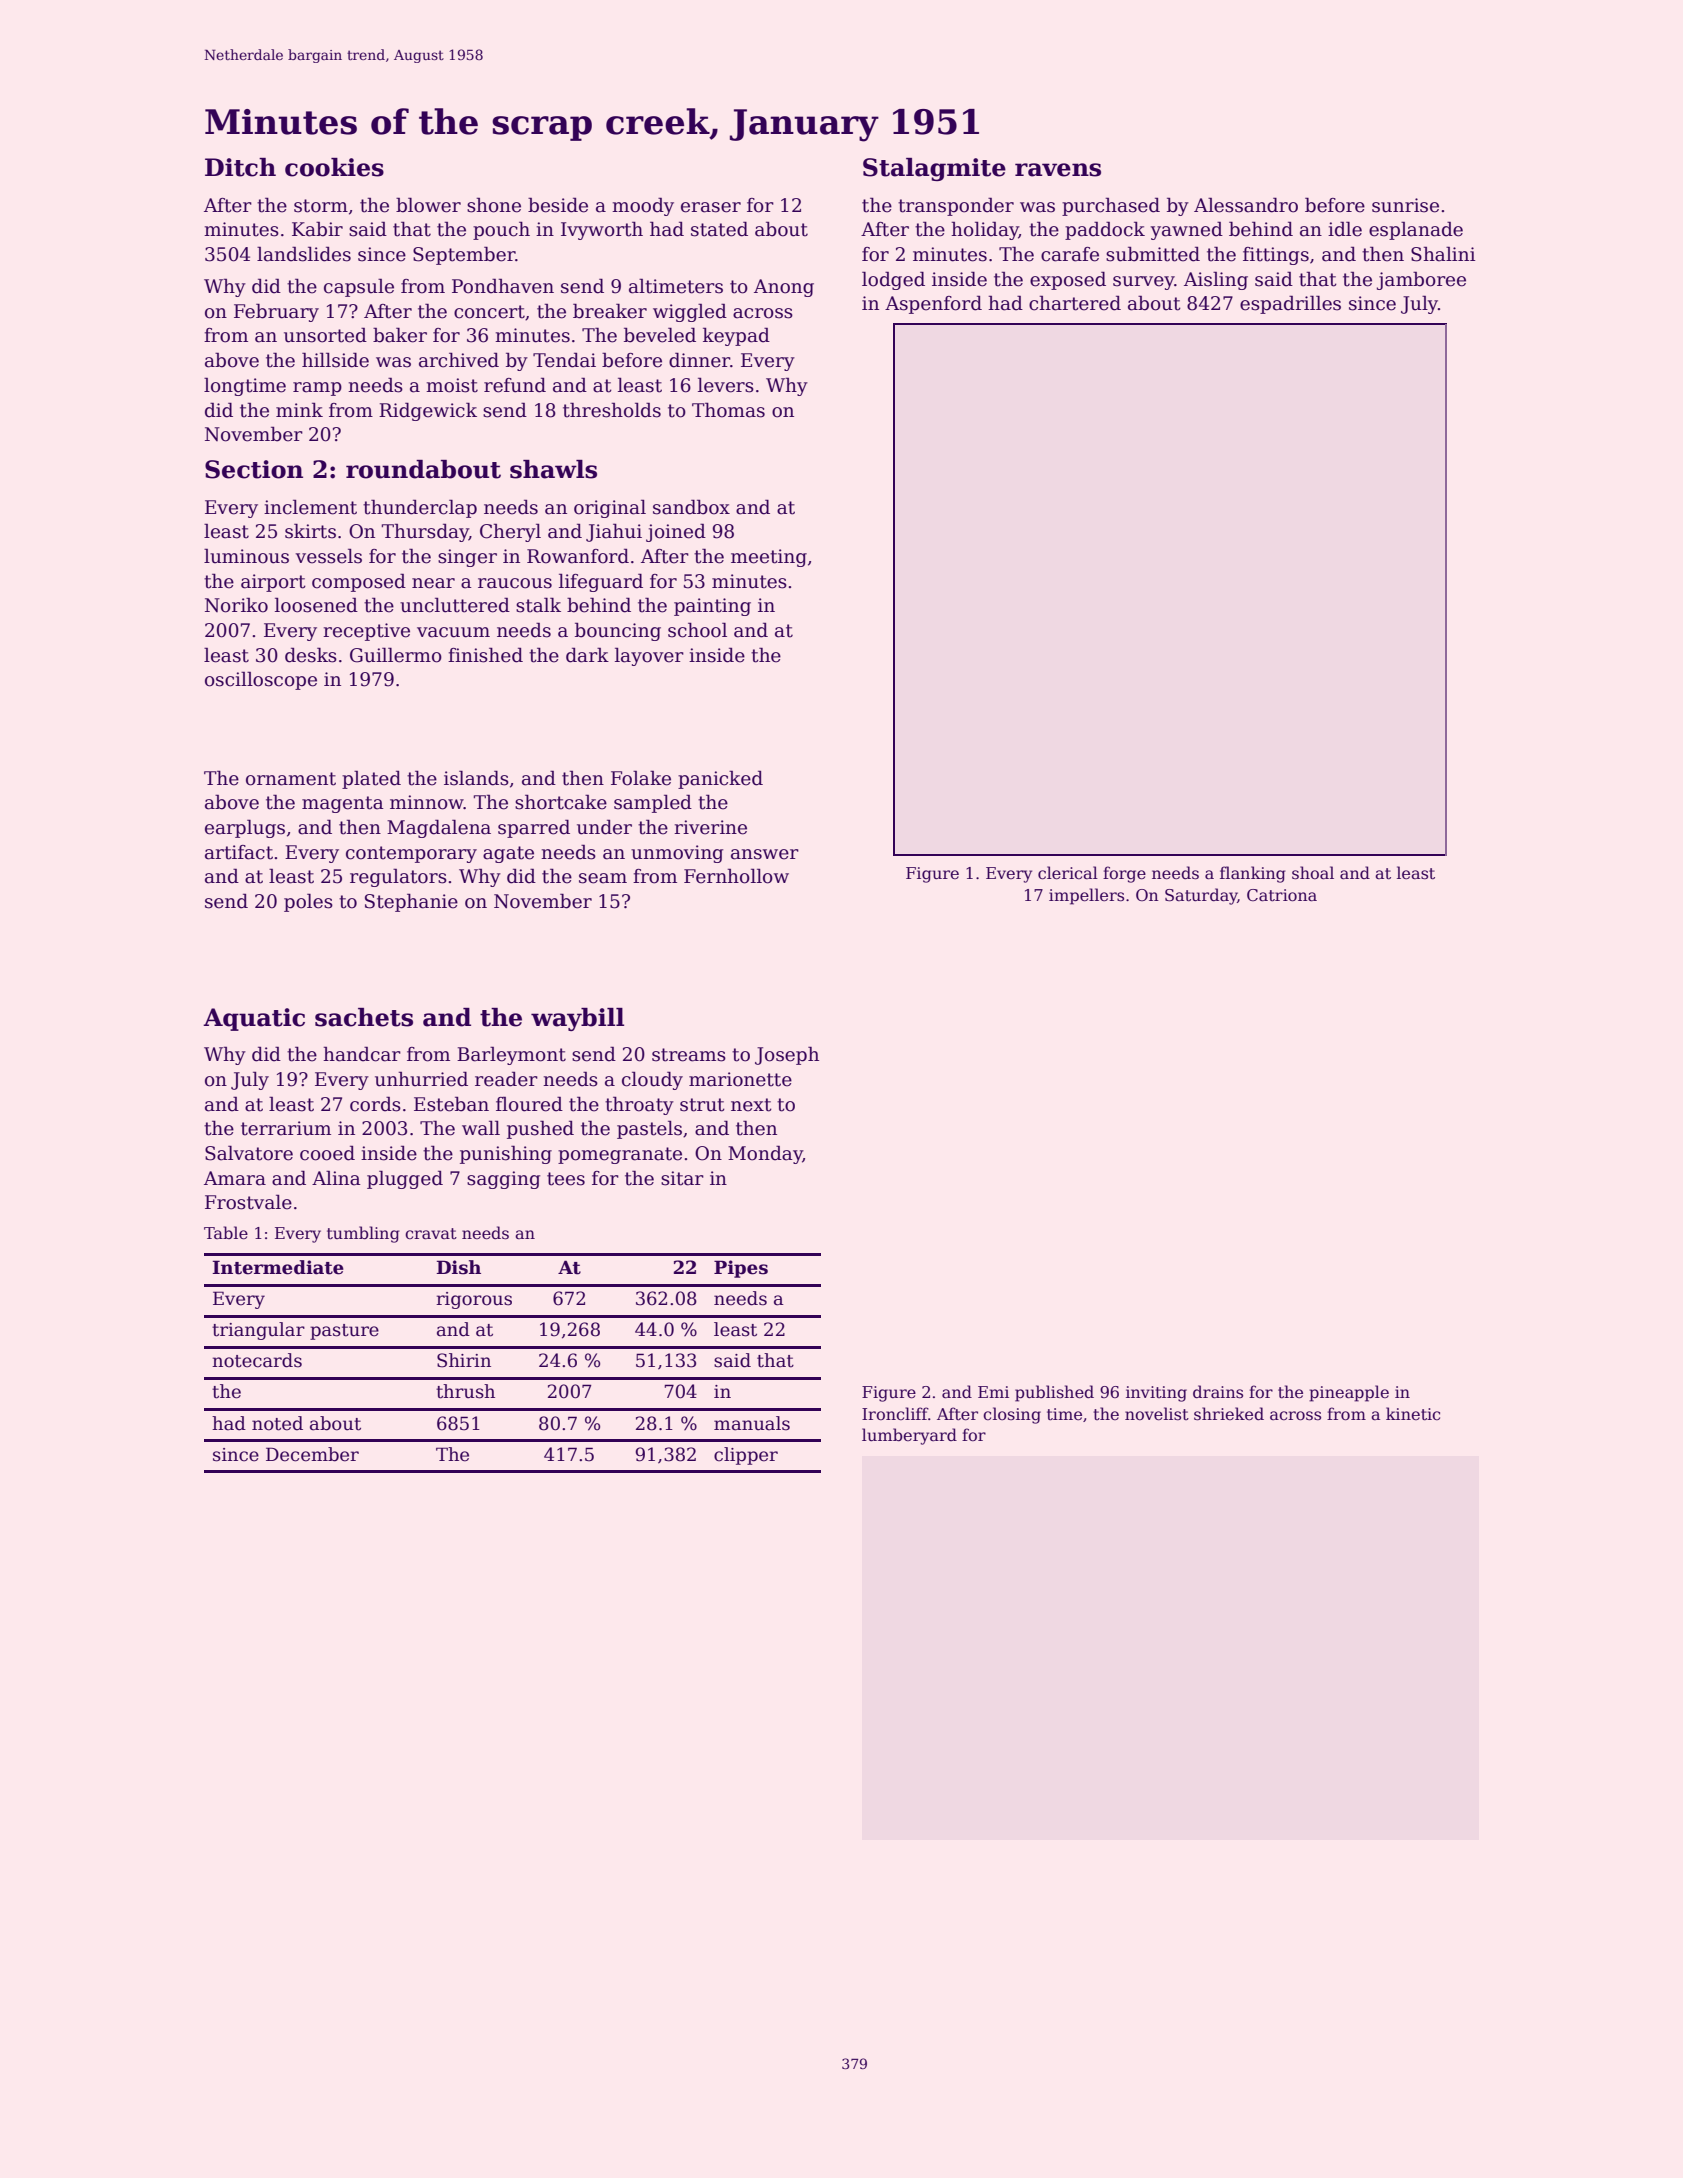 The height and width of the document is (2178, 1683). I want to click on Saturday, so click(1201, 896).
